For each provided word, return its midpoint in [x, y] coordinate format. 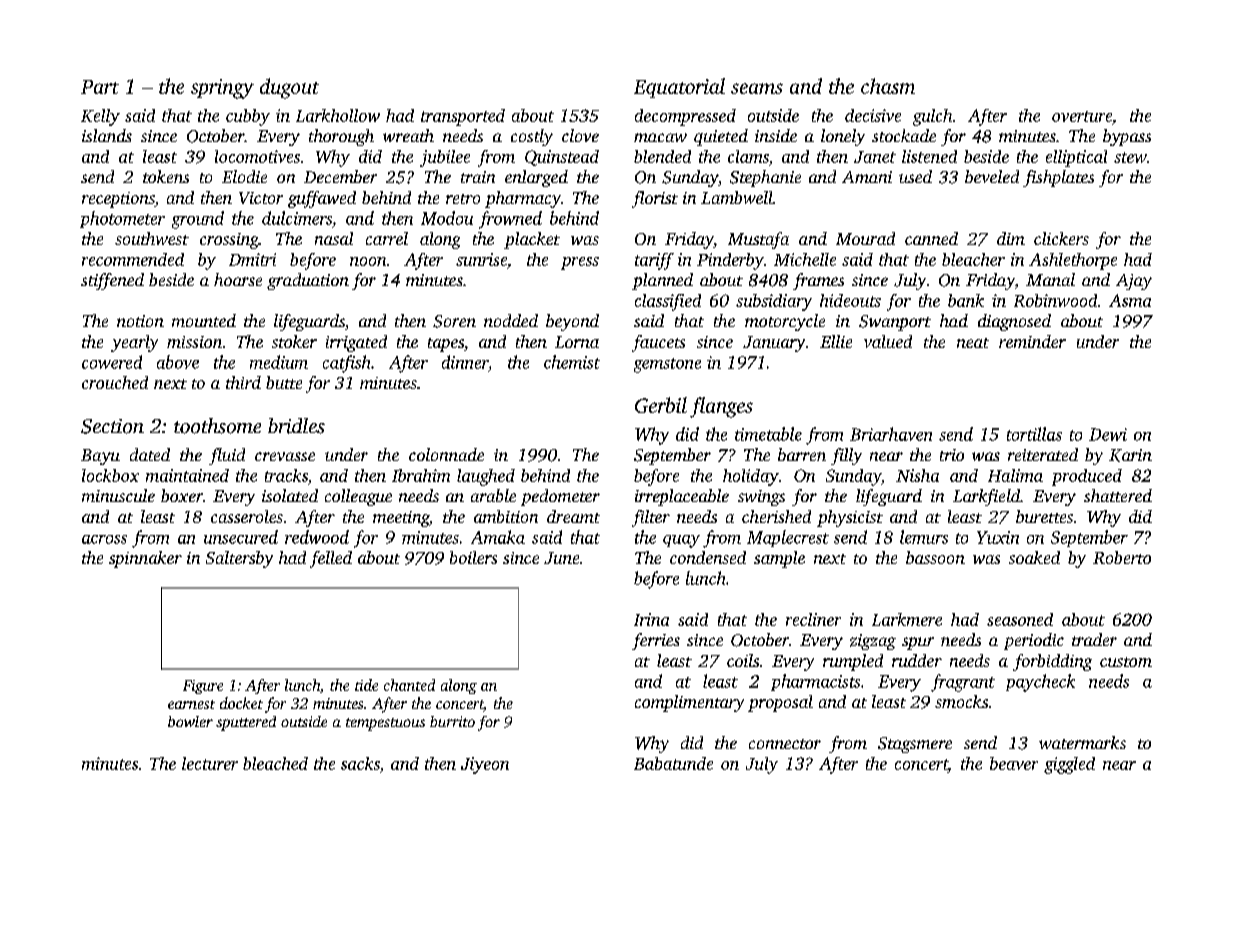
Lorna [577, 342]
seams [757, 88]
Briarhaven [891, 434]
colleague [358, 497]
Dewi [1108, 434]
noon [368, 261]
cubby [248, 117]
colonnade [446, 454]
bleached [275, 763]
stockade [904, 135]
